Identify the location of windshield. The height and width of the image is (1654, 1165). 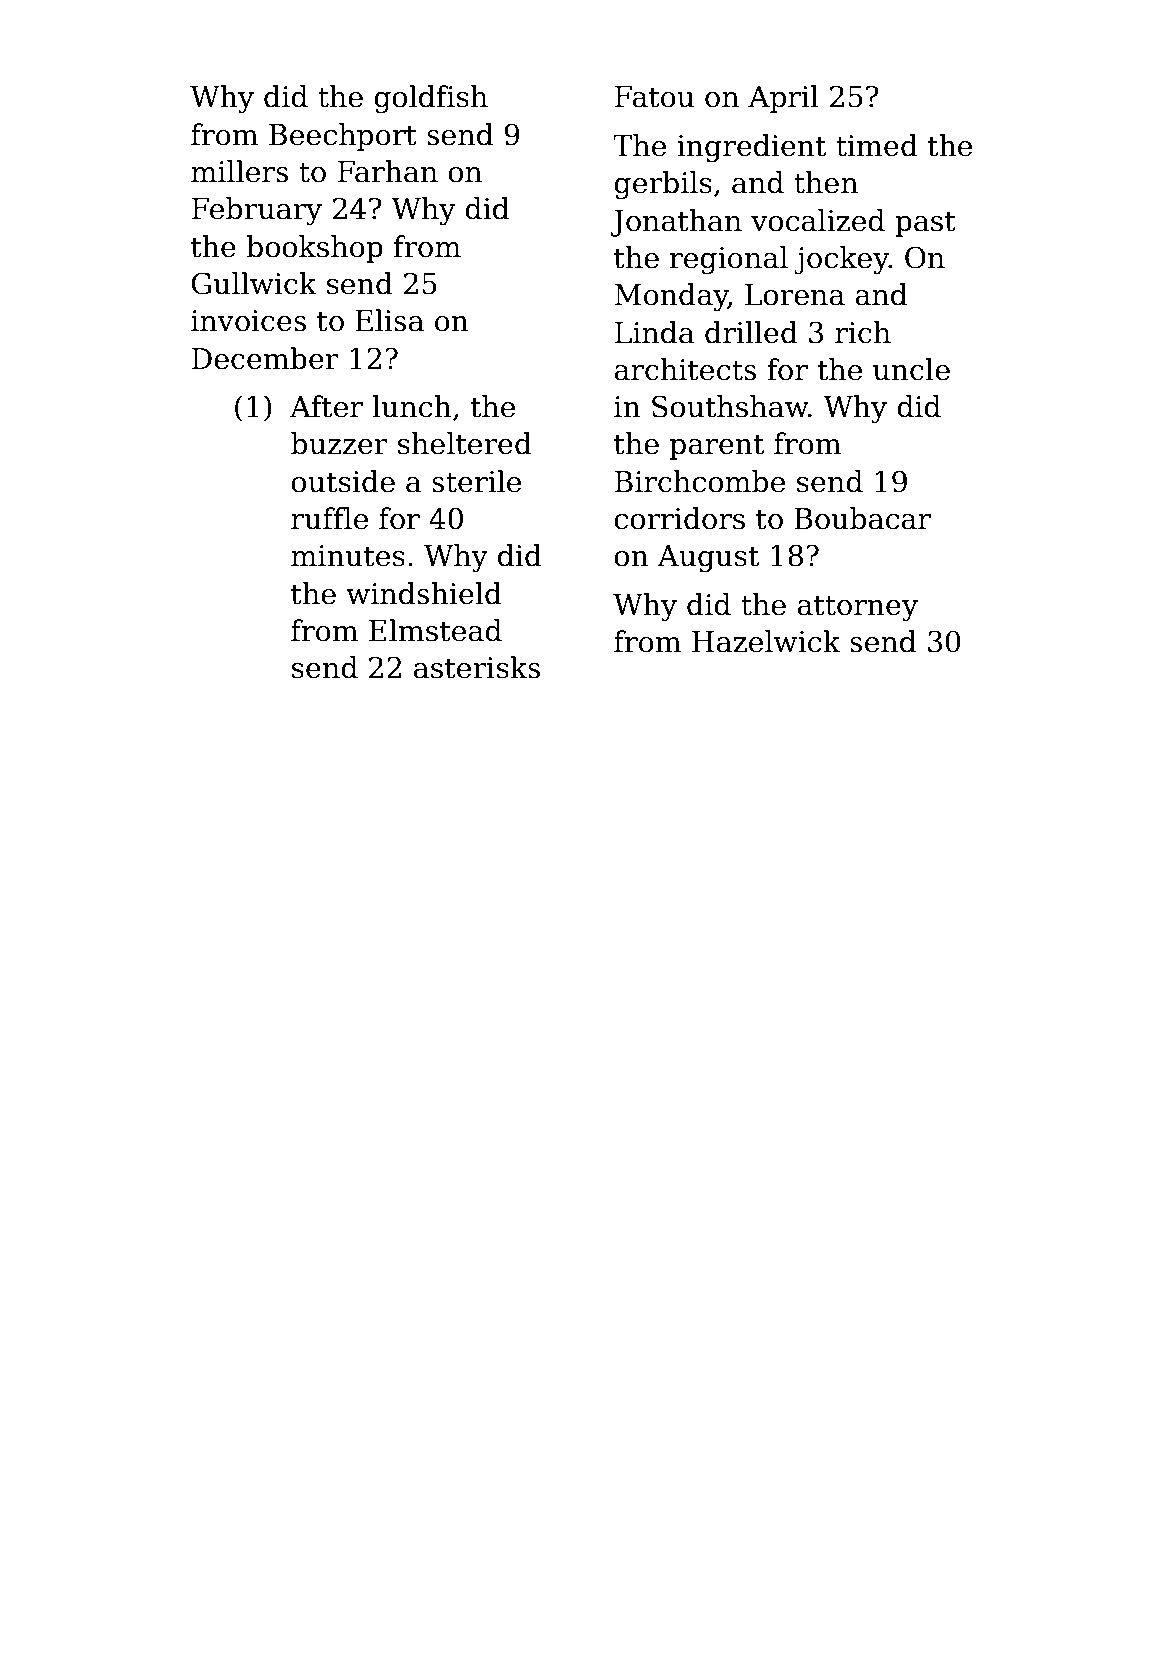
(424, 593).
